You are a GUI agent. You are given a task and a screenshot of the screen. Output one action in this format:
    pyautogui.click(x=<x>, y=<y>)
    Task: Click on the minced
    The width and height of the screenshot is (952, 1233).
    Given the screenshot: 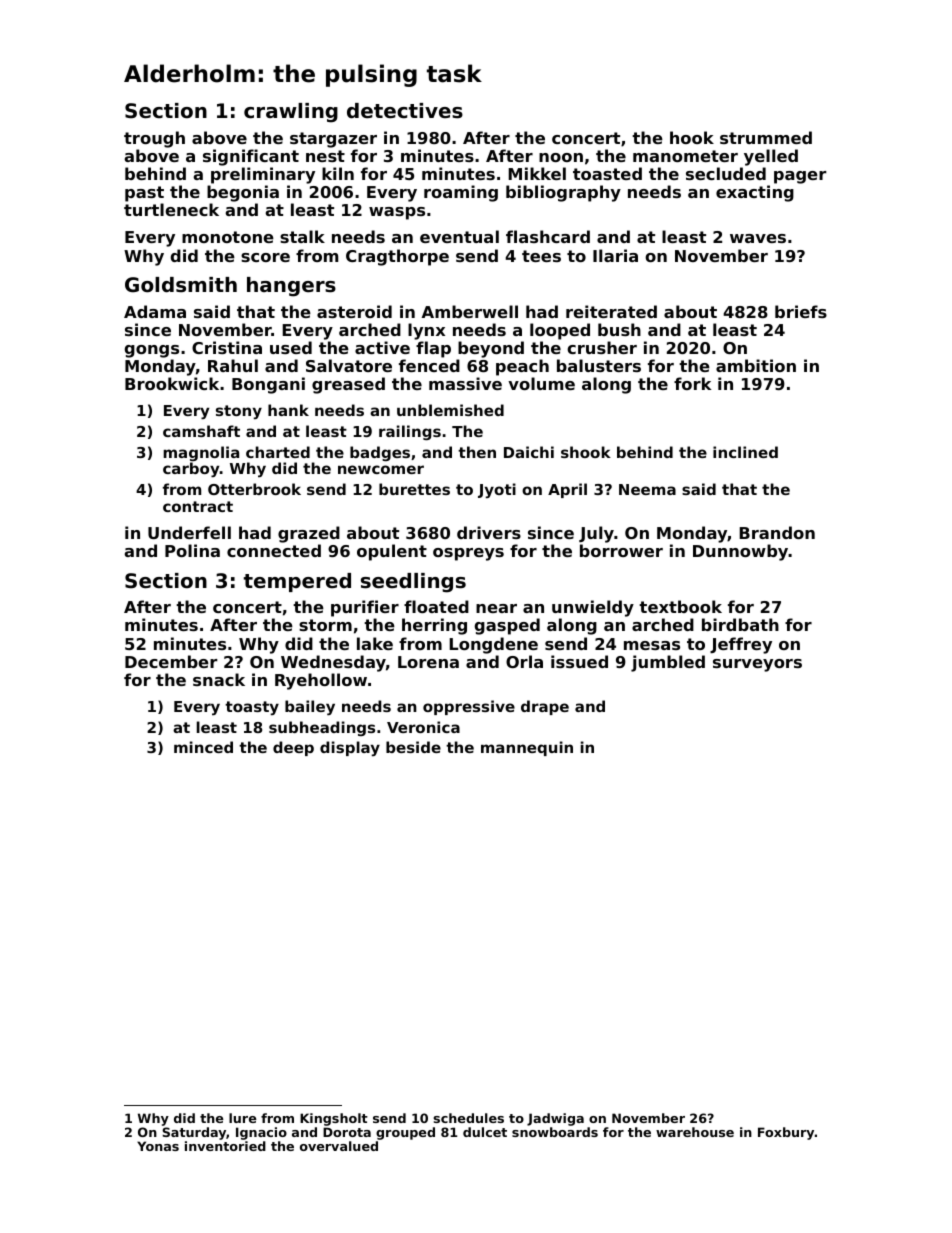 What is the action you would take?
    pyautogui.click(x=203, y=747)
